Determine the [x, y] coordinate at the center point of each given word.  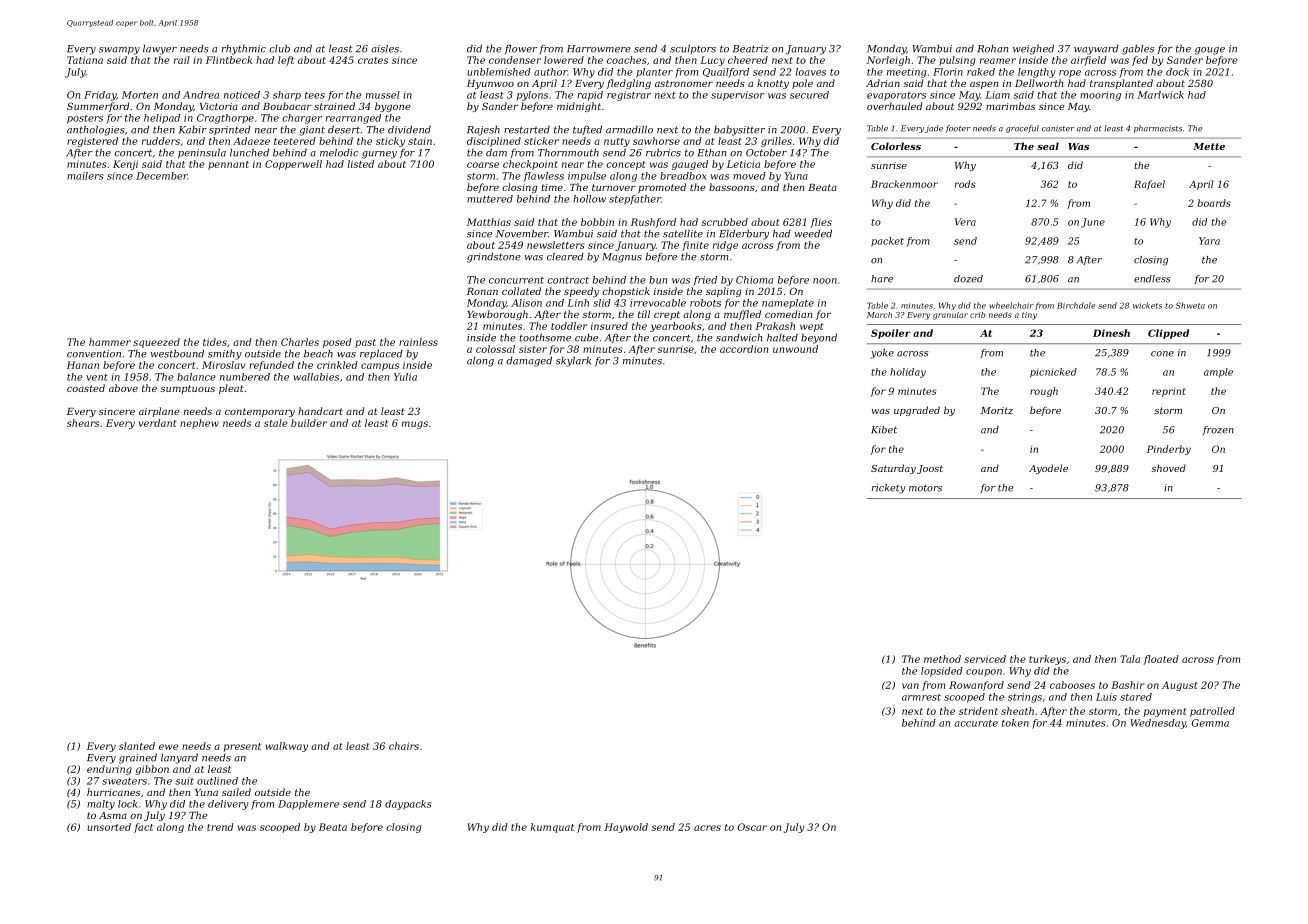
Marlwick [1160, 95]
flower [521, 49]
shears [83, 423]
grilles [776, 142]
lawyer [160, 49]
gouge [1210, 51]
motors [925, 488]
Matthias [489, 222]
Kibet [884, 430]
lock [128, 804]
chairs [404, 746]
